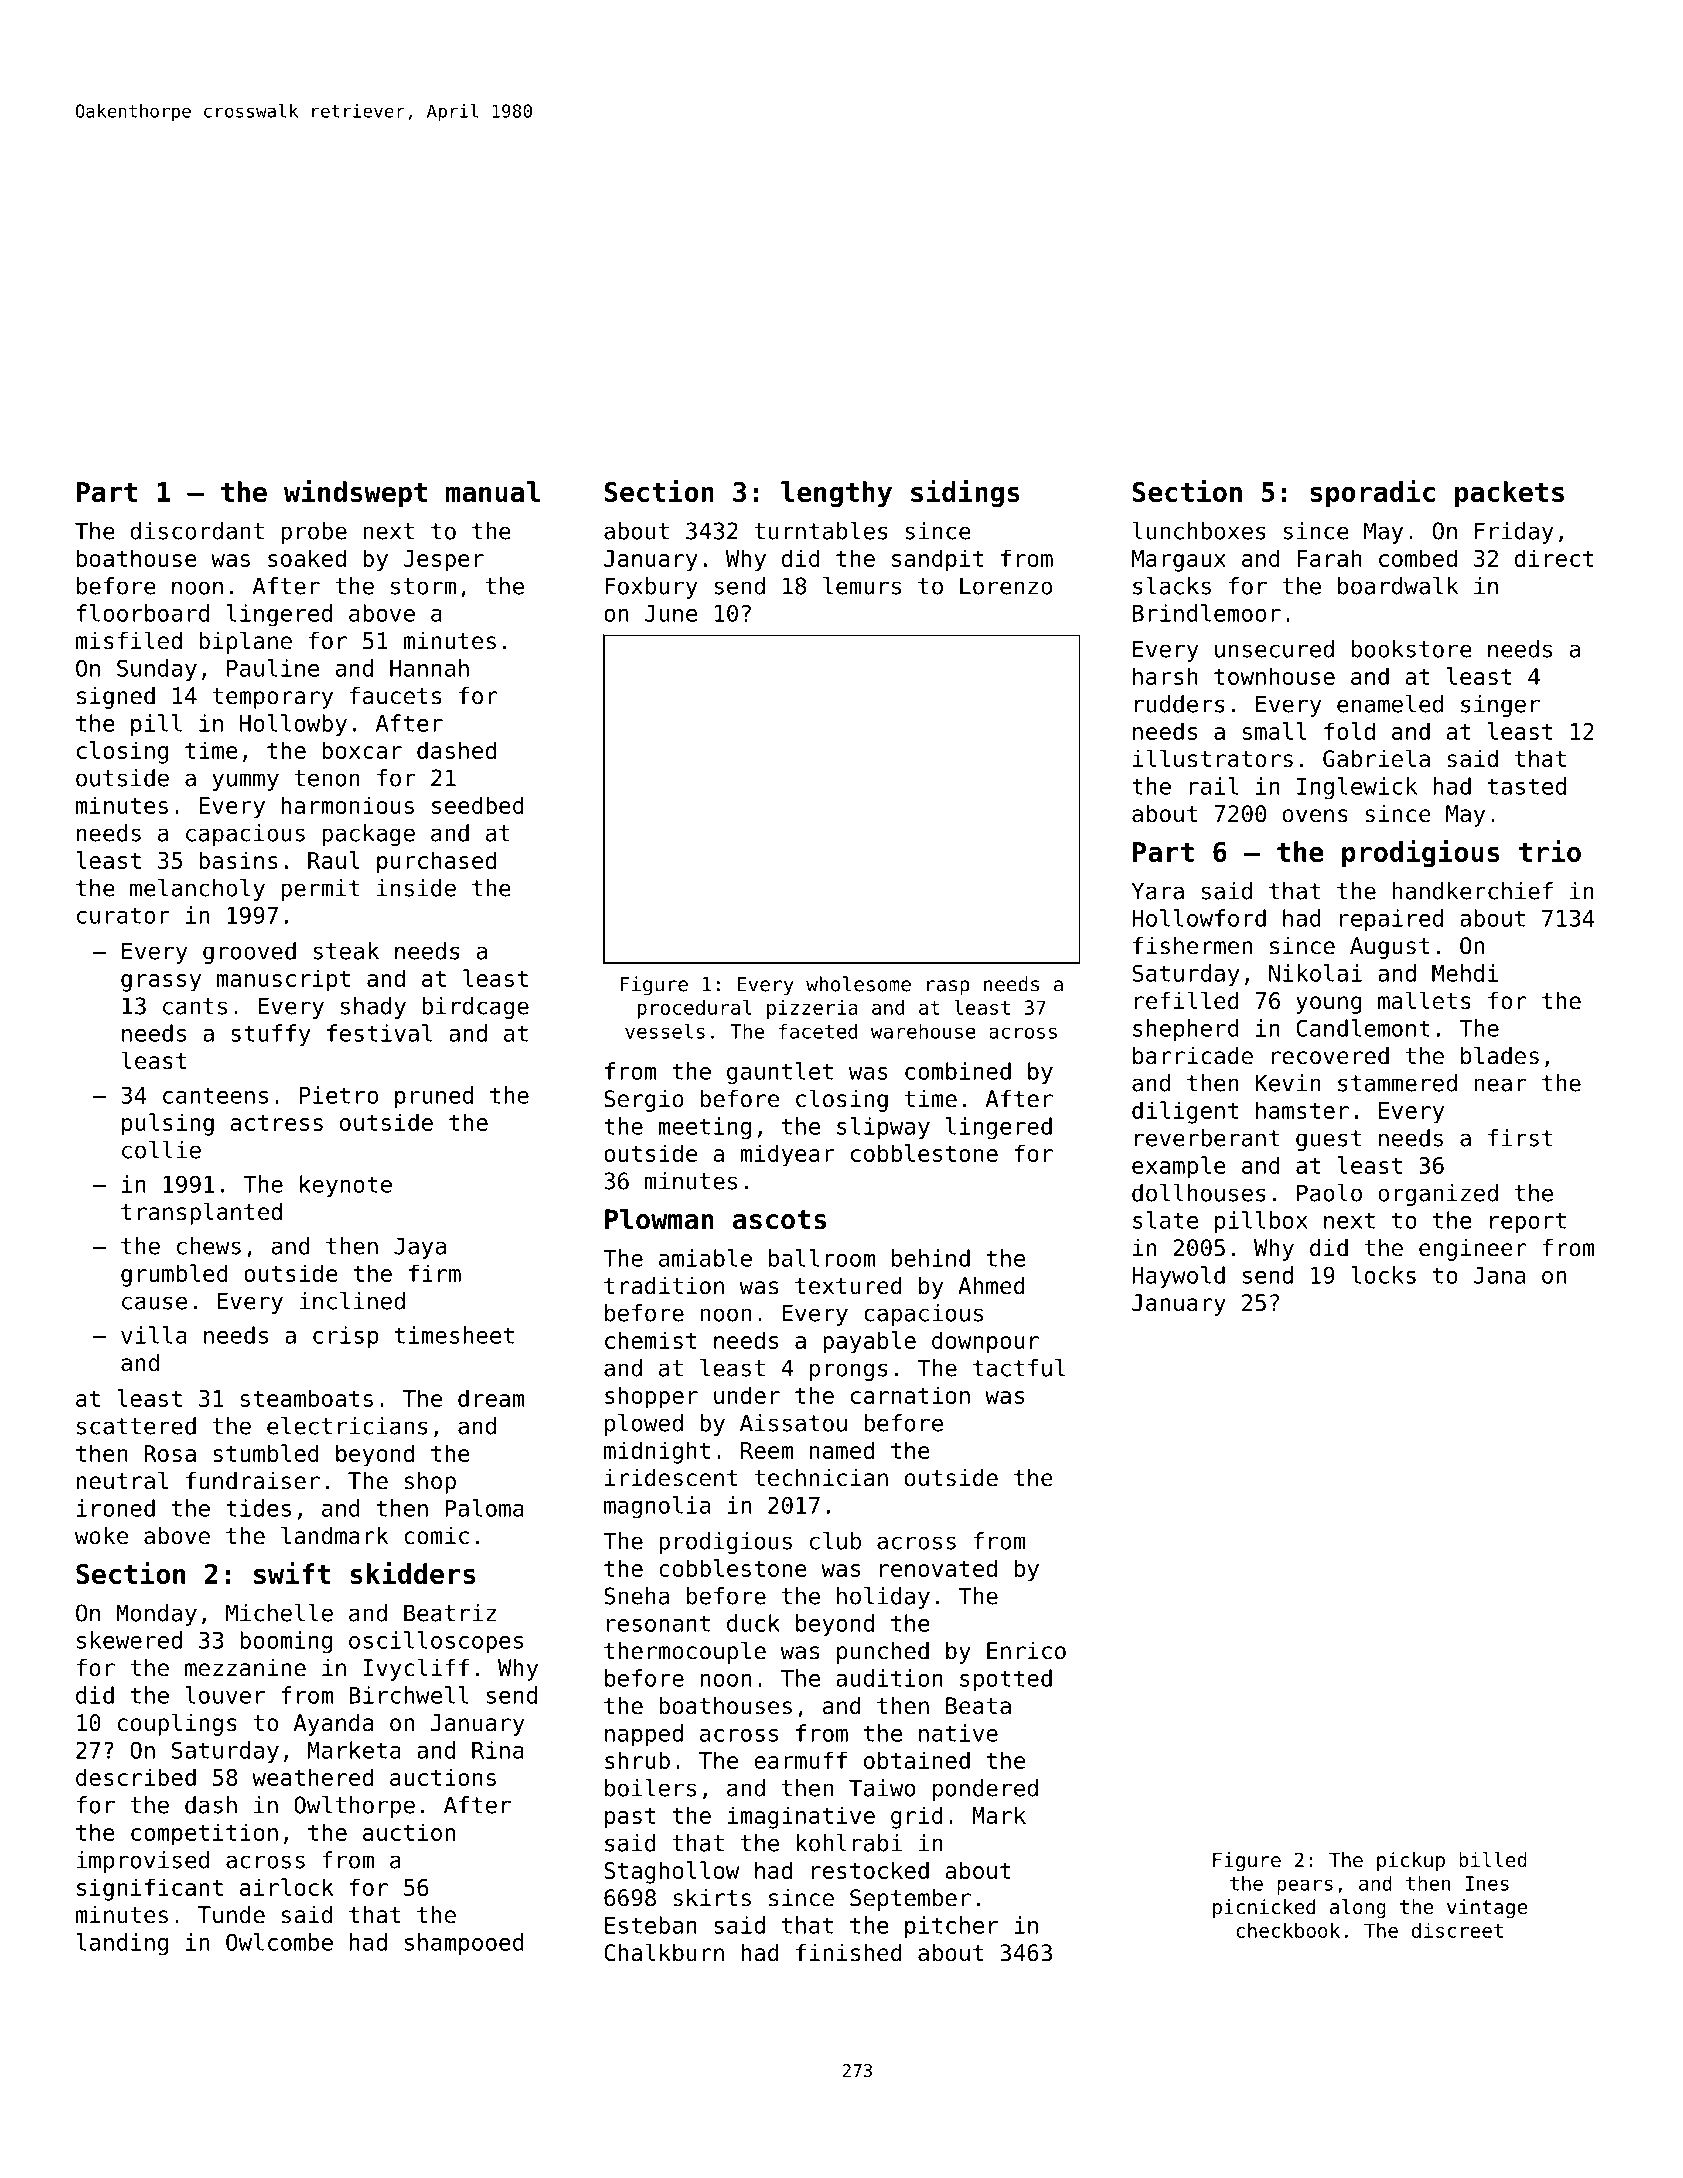 This screenshot has height=2178, width=1683. What do you see at coordinates (650, 1788) in the screenshot?
I see `boilers` at bounding box center [650, 1788].
